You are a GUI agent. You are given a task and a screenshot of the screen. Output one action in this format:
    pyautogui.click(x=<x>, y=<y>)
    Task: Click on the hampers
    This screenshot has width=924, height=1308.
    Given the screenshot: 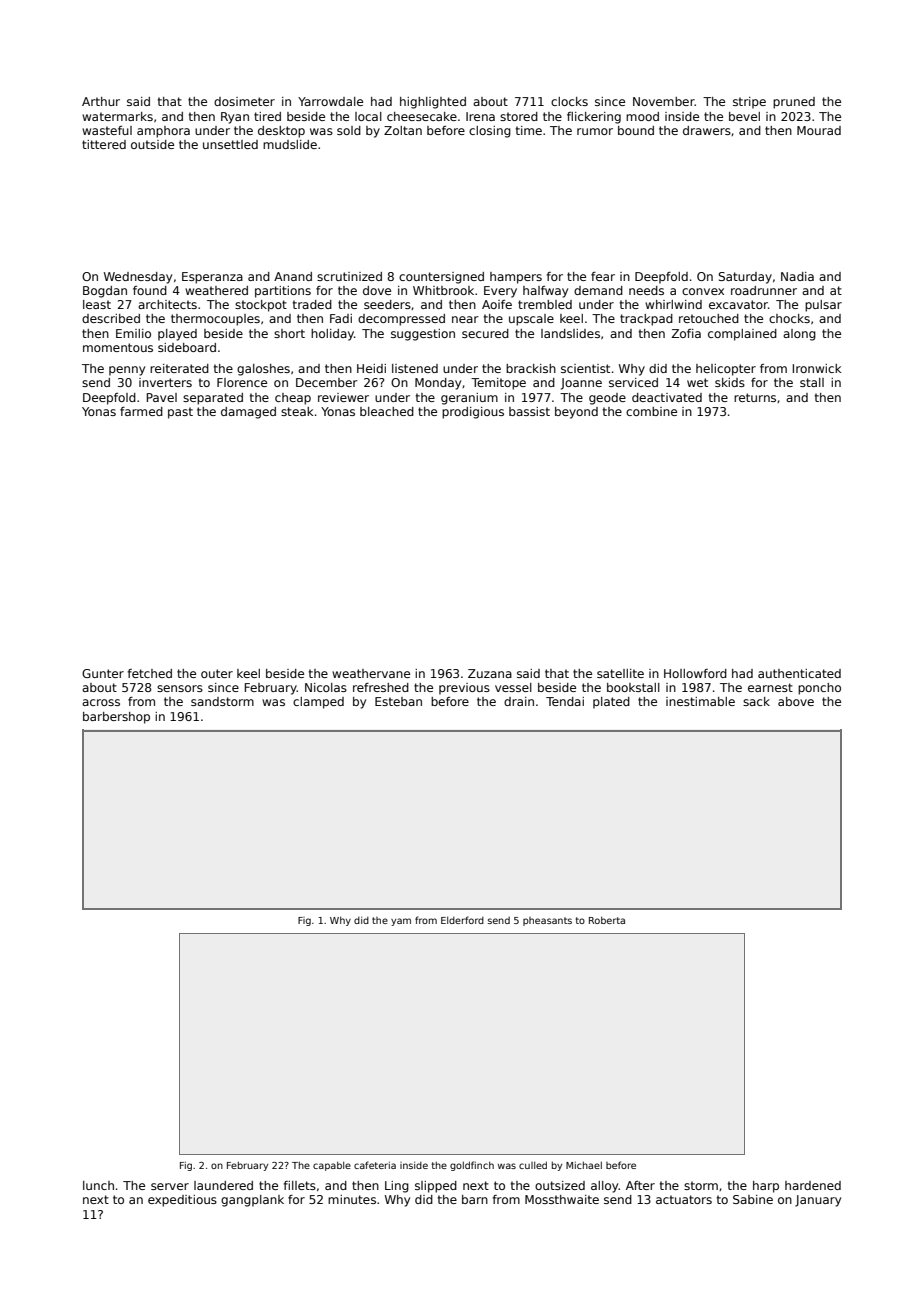 What is the action you would take?
    pyautogui.click(x=516, y=278)
